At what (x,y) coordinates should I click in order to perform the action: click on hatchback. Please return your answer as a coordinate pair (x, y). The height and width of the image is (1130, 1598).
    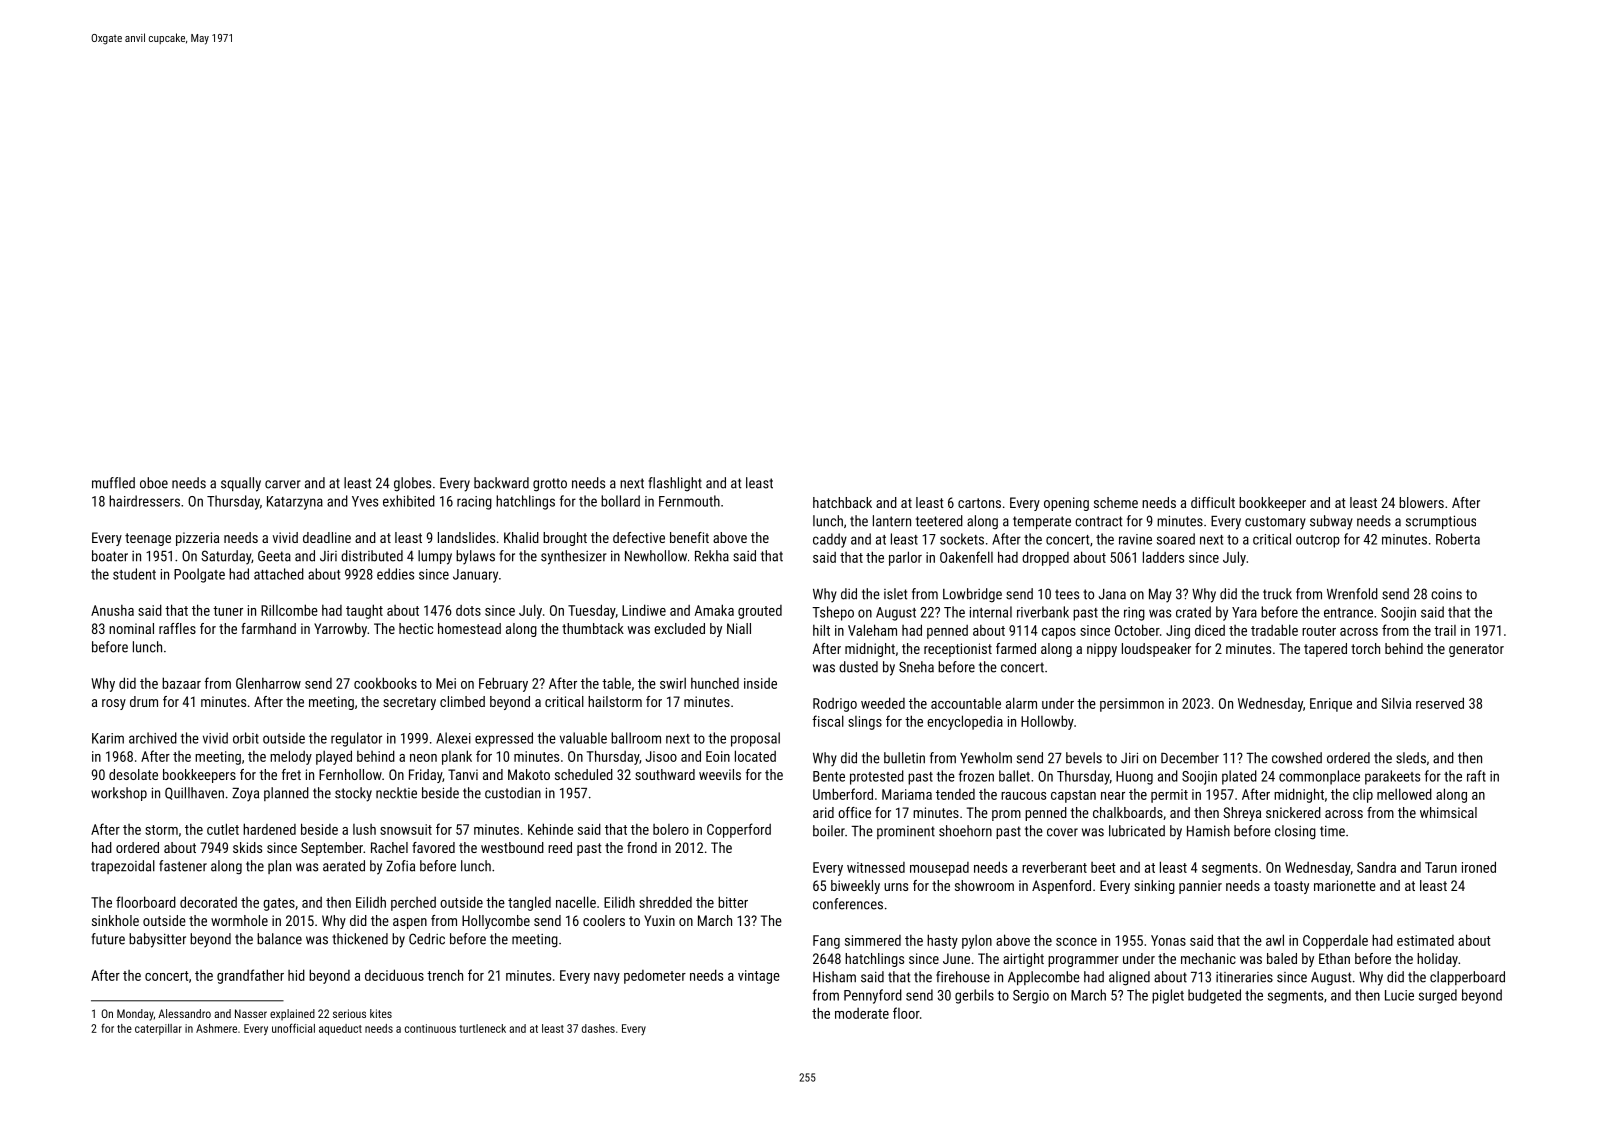
    Looking at the image, I should click on (842, 502).
